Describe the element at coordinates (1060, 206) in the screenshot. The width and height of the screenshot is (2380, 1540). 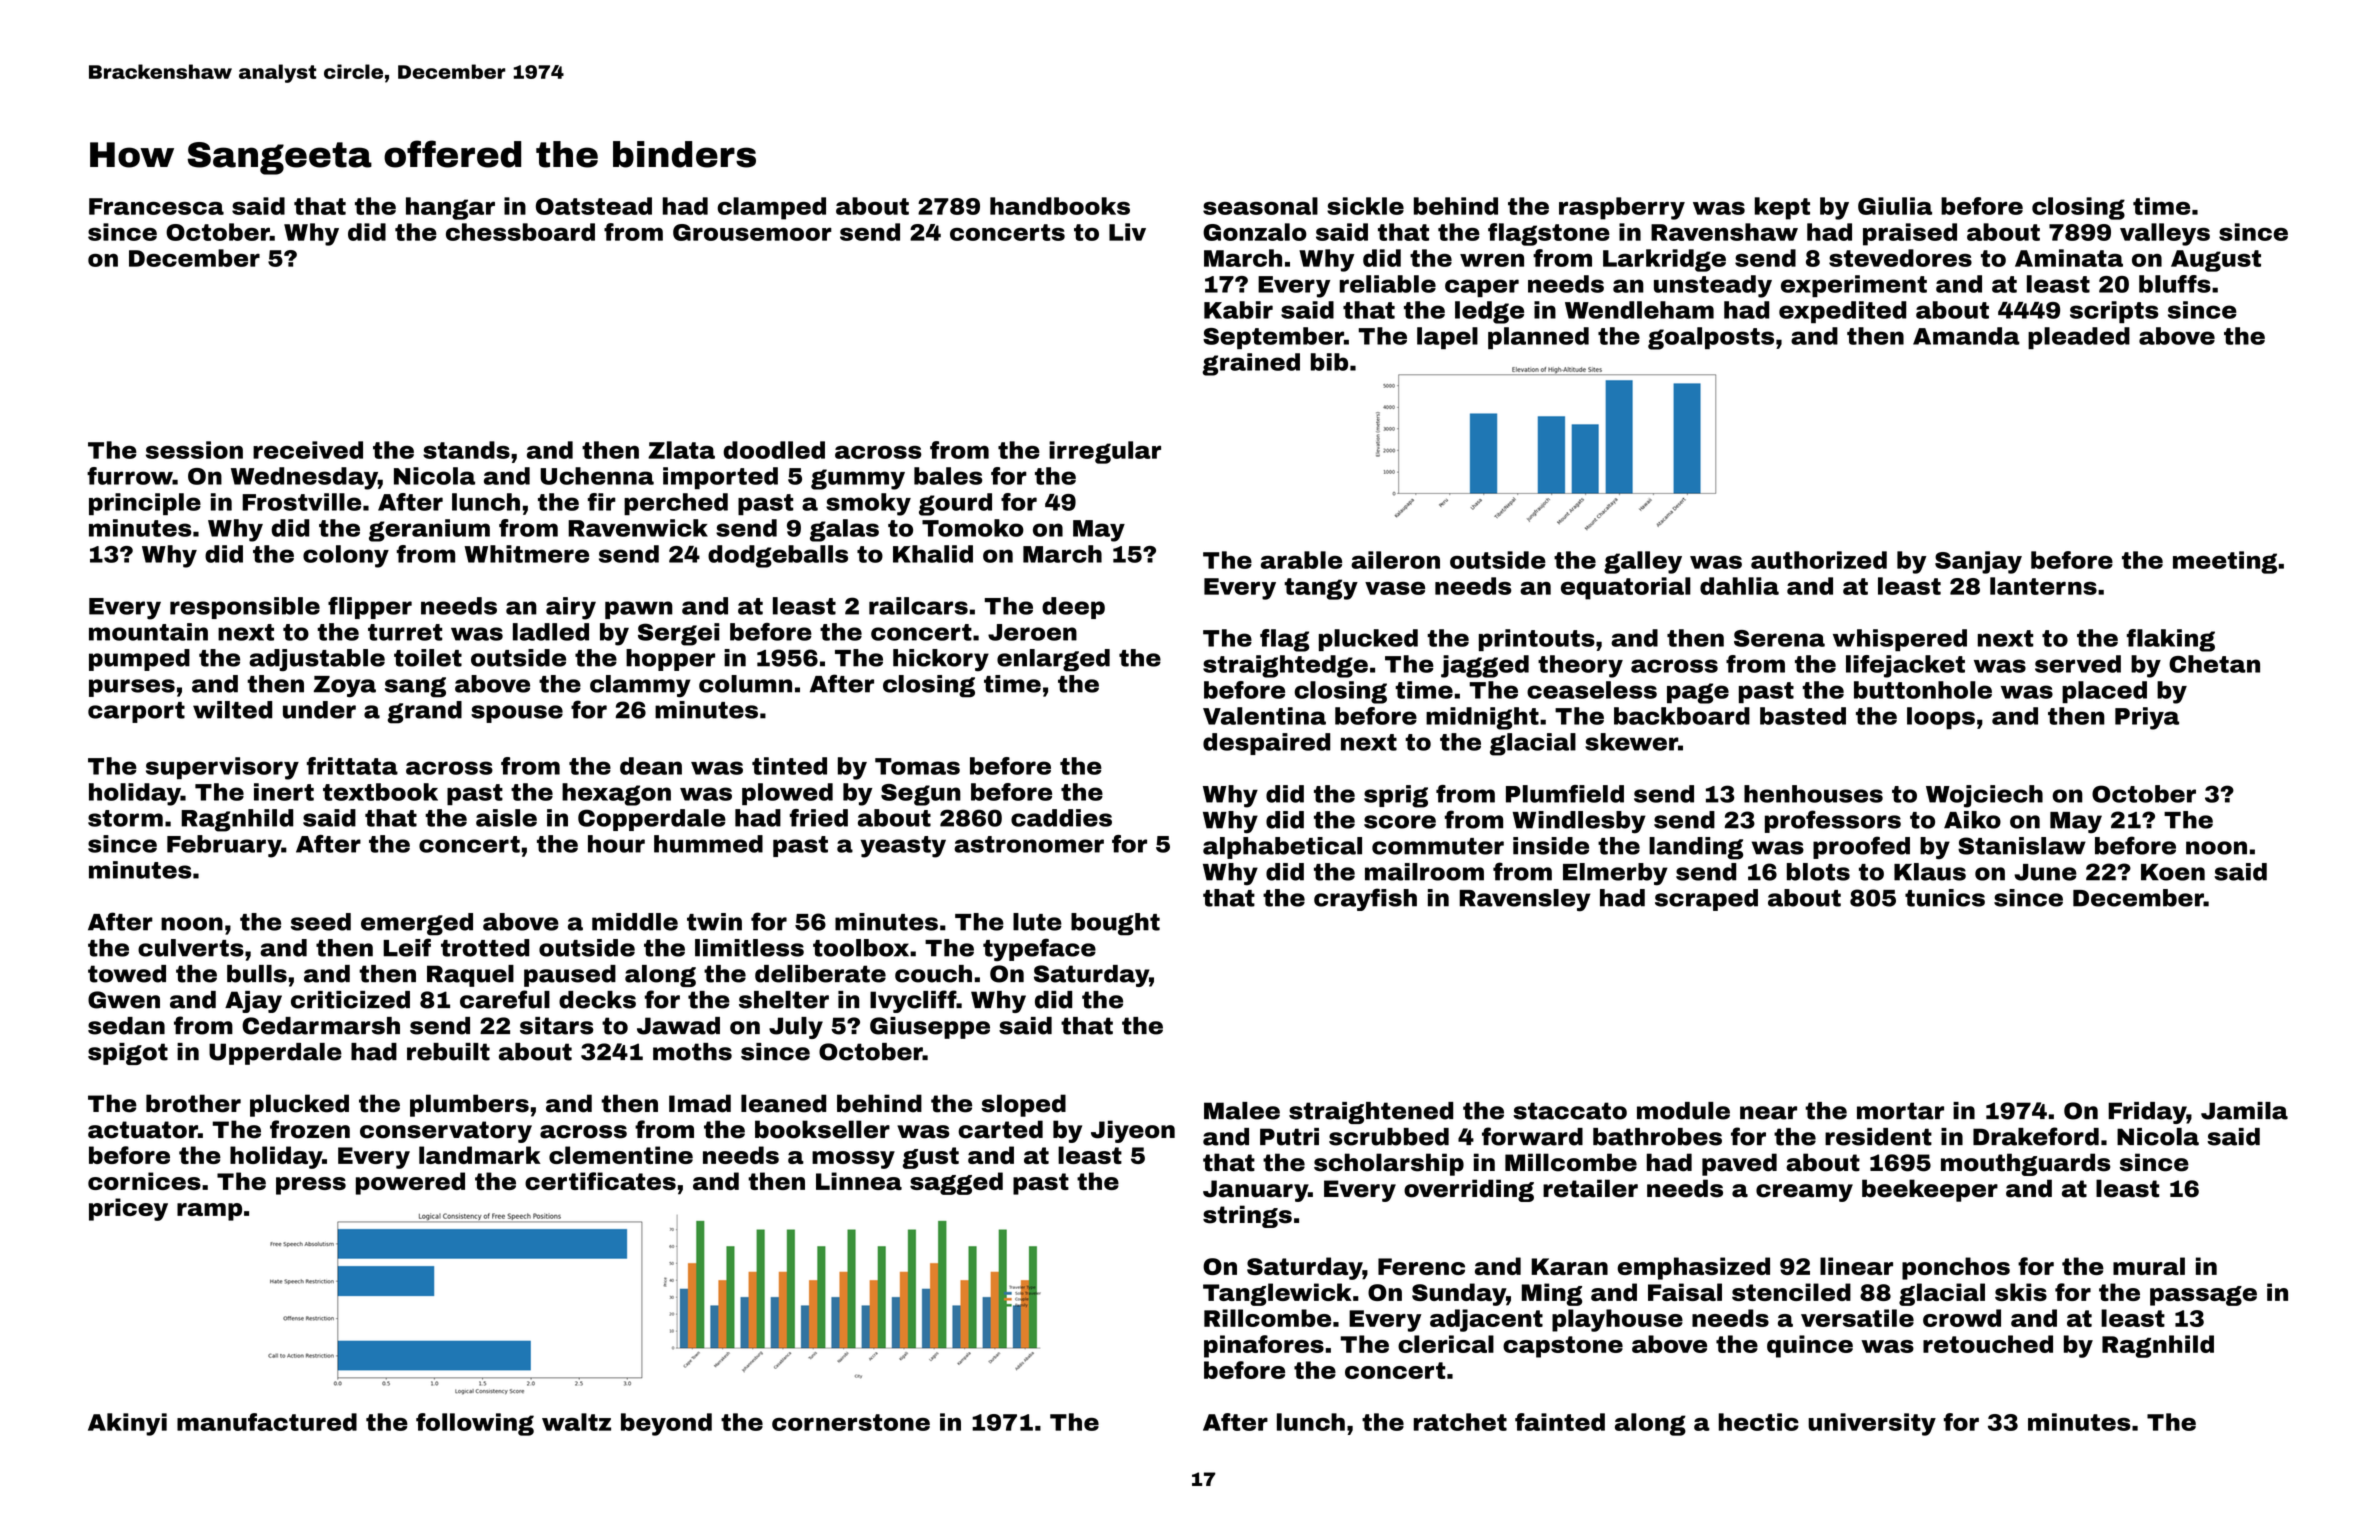
I see `handbooks` at that location.
